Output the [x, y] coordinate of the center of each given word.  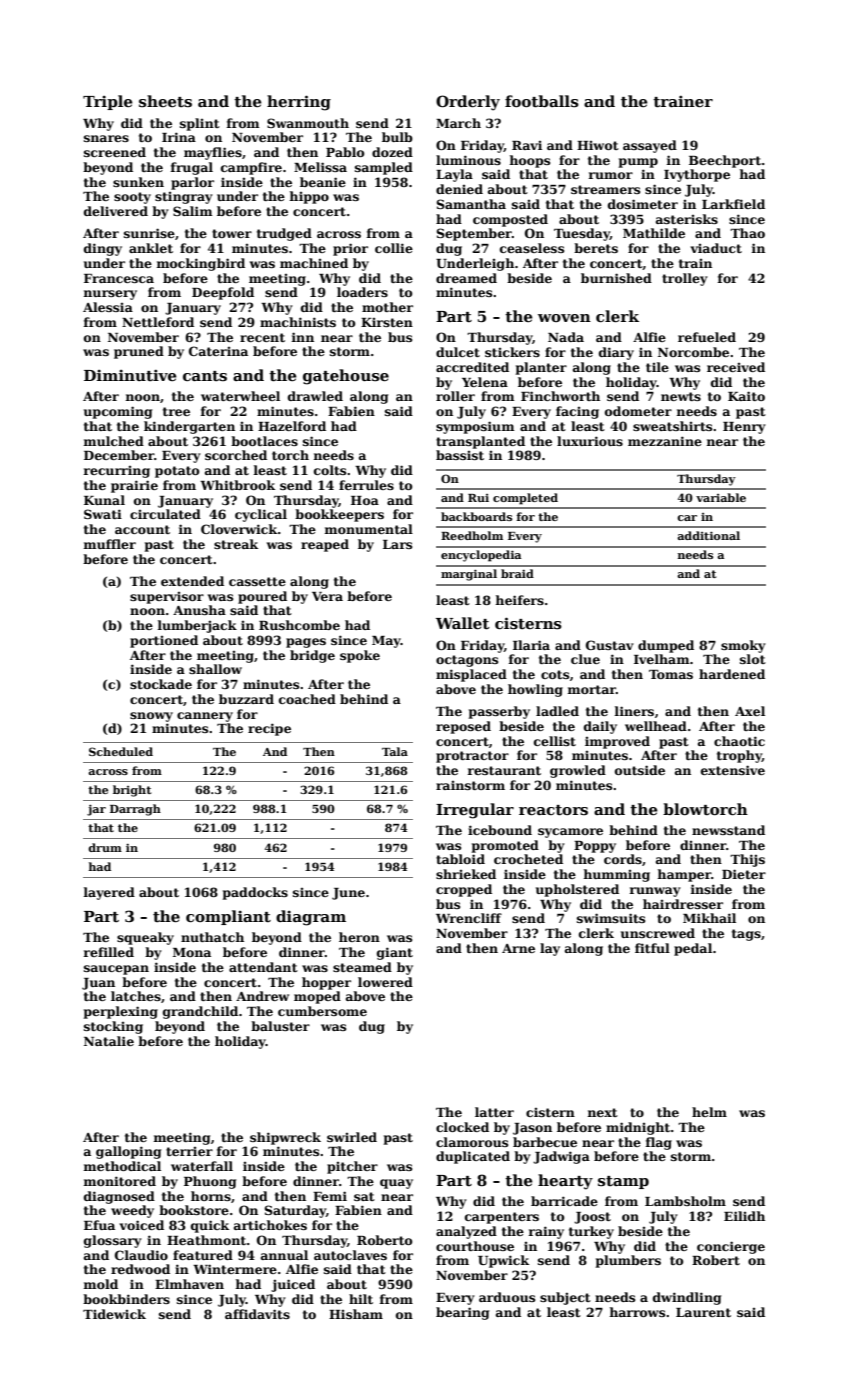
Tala [395, 751]
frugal [191, 168]
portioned [164, 641]
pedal [693, 949]
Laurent [703, 1312]
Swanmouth [308, 123]
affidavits [257, 1314]
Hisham [356, 1314]
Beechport [725, 161]
